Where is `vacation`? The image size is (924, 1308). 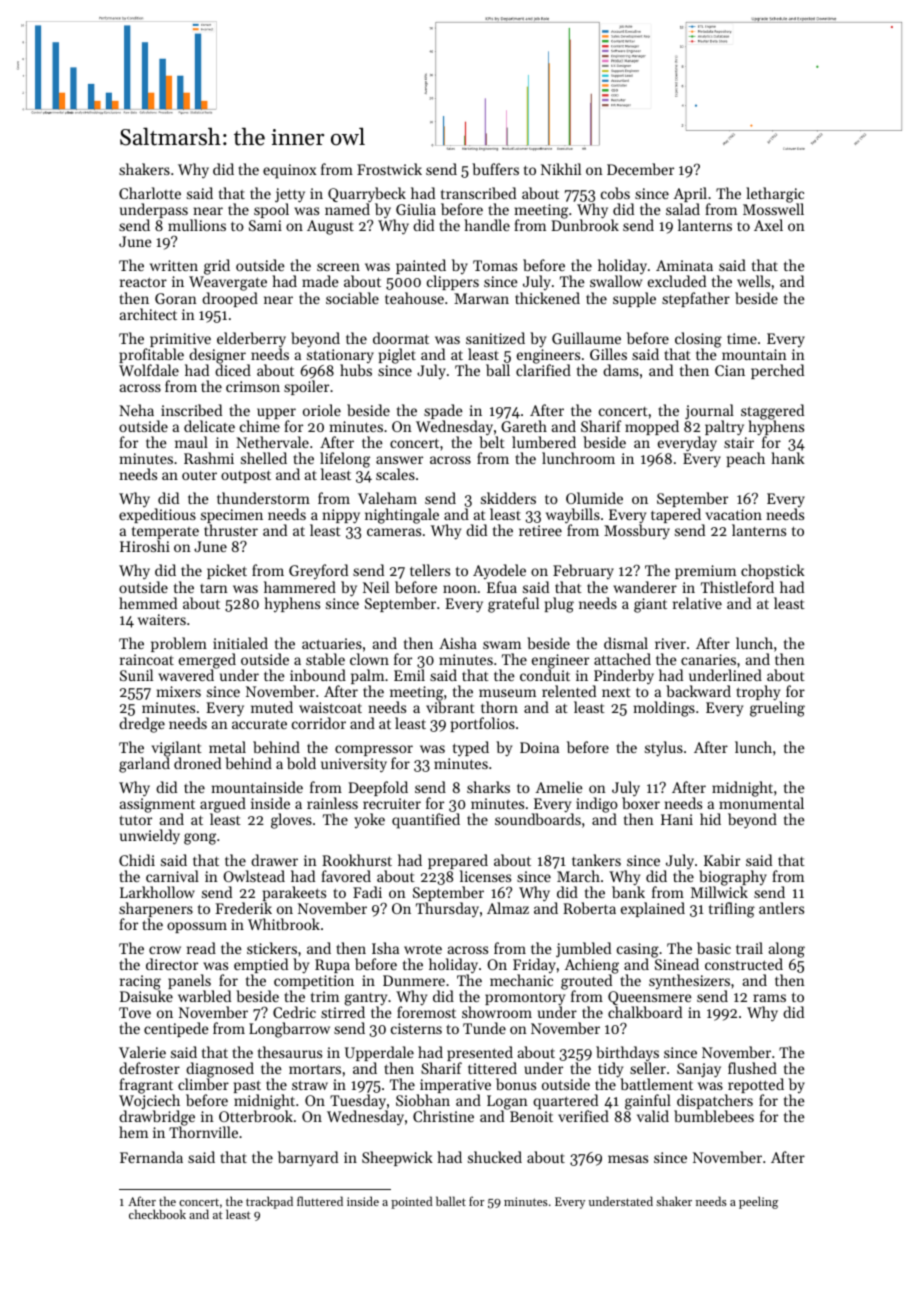
vacation is located at coordinates (734, 514).
